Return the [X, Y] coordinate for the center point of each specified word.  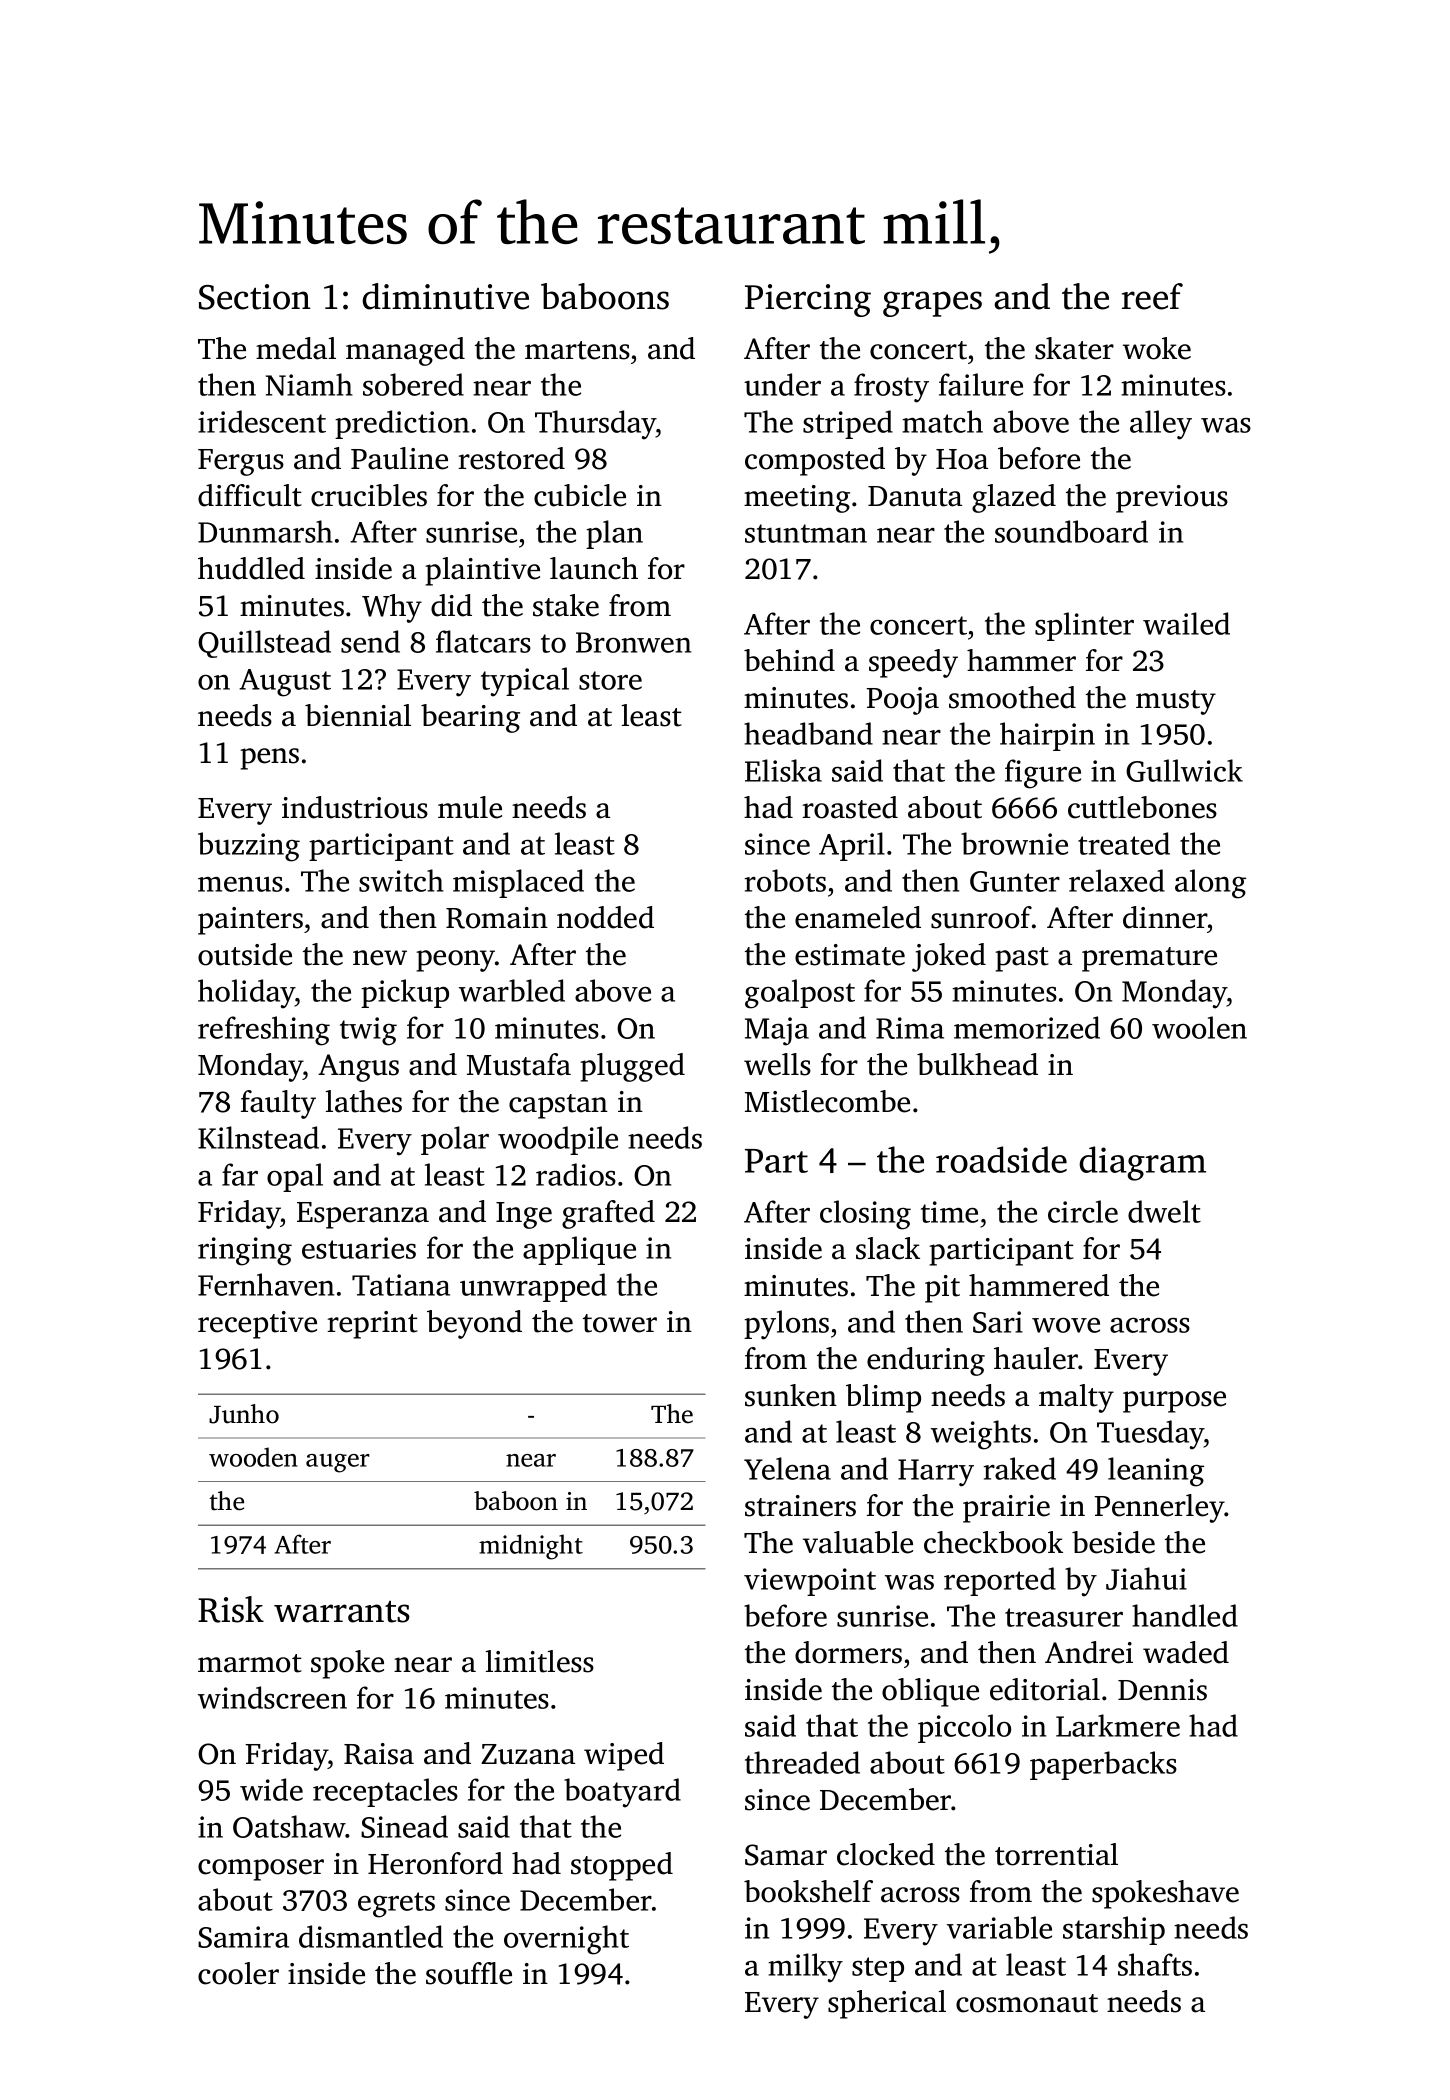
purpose [1174, 1402]
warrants [342, 1612]
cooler [238, 1973]
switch [401, 880]
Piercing [808, 300]
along [1210, 884]
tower [620, 1323]
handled [1185, 1615]
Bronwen [633, 642]
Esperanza [363, 1215]
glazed [1014, 498]
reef [1152, 296]
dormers [848, 1652]
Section [255, 297]
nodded [605, 917]
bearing [470, 718]
